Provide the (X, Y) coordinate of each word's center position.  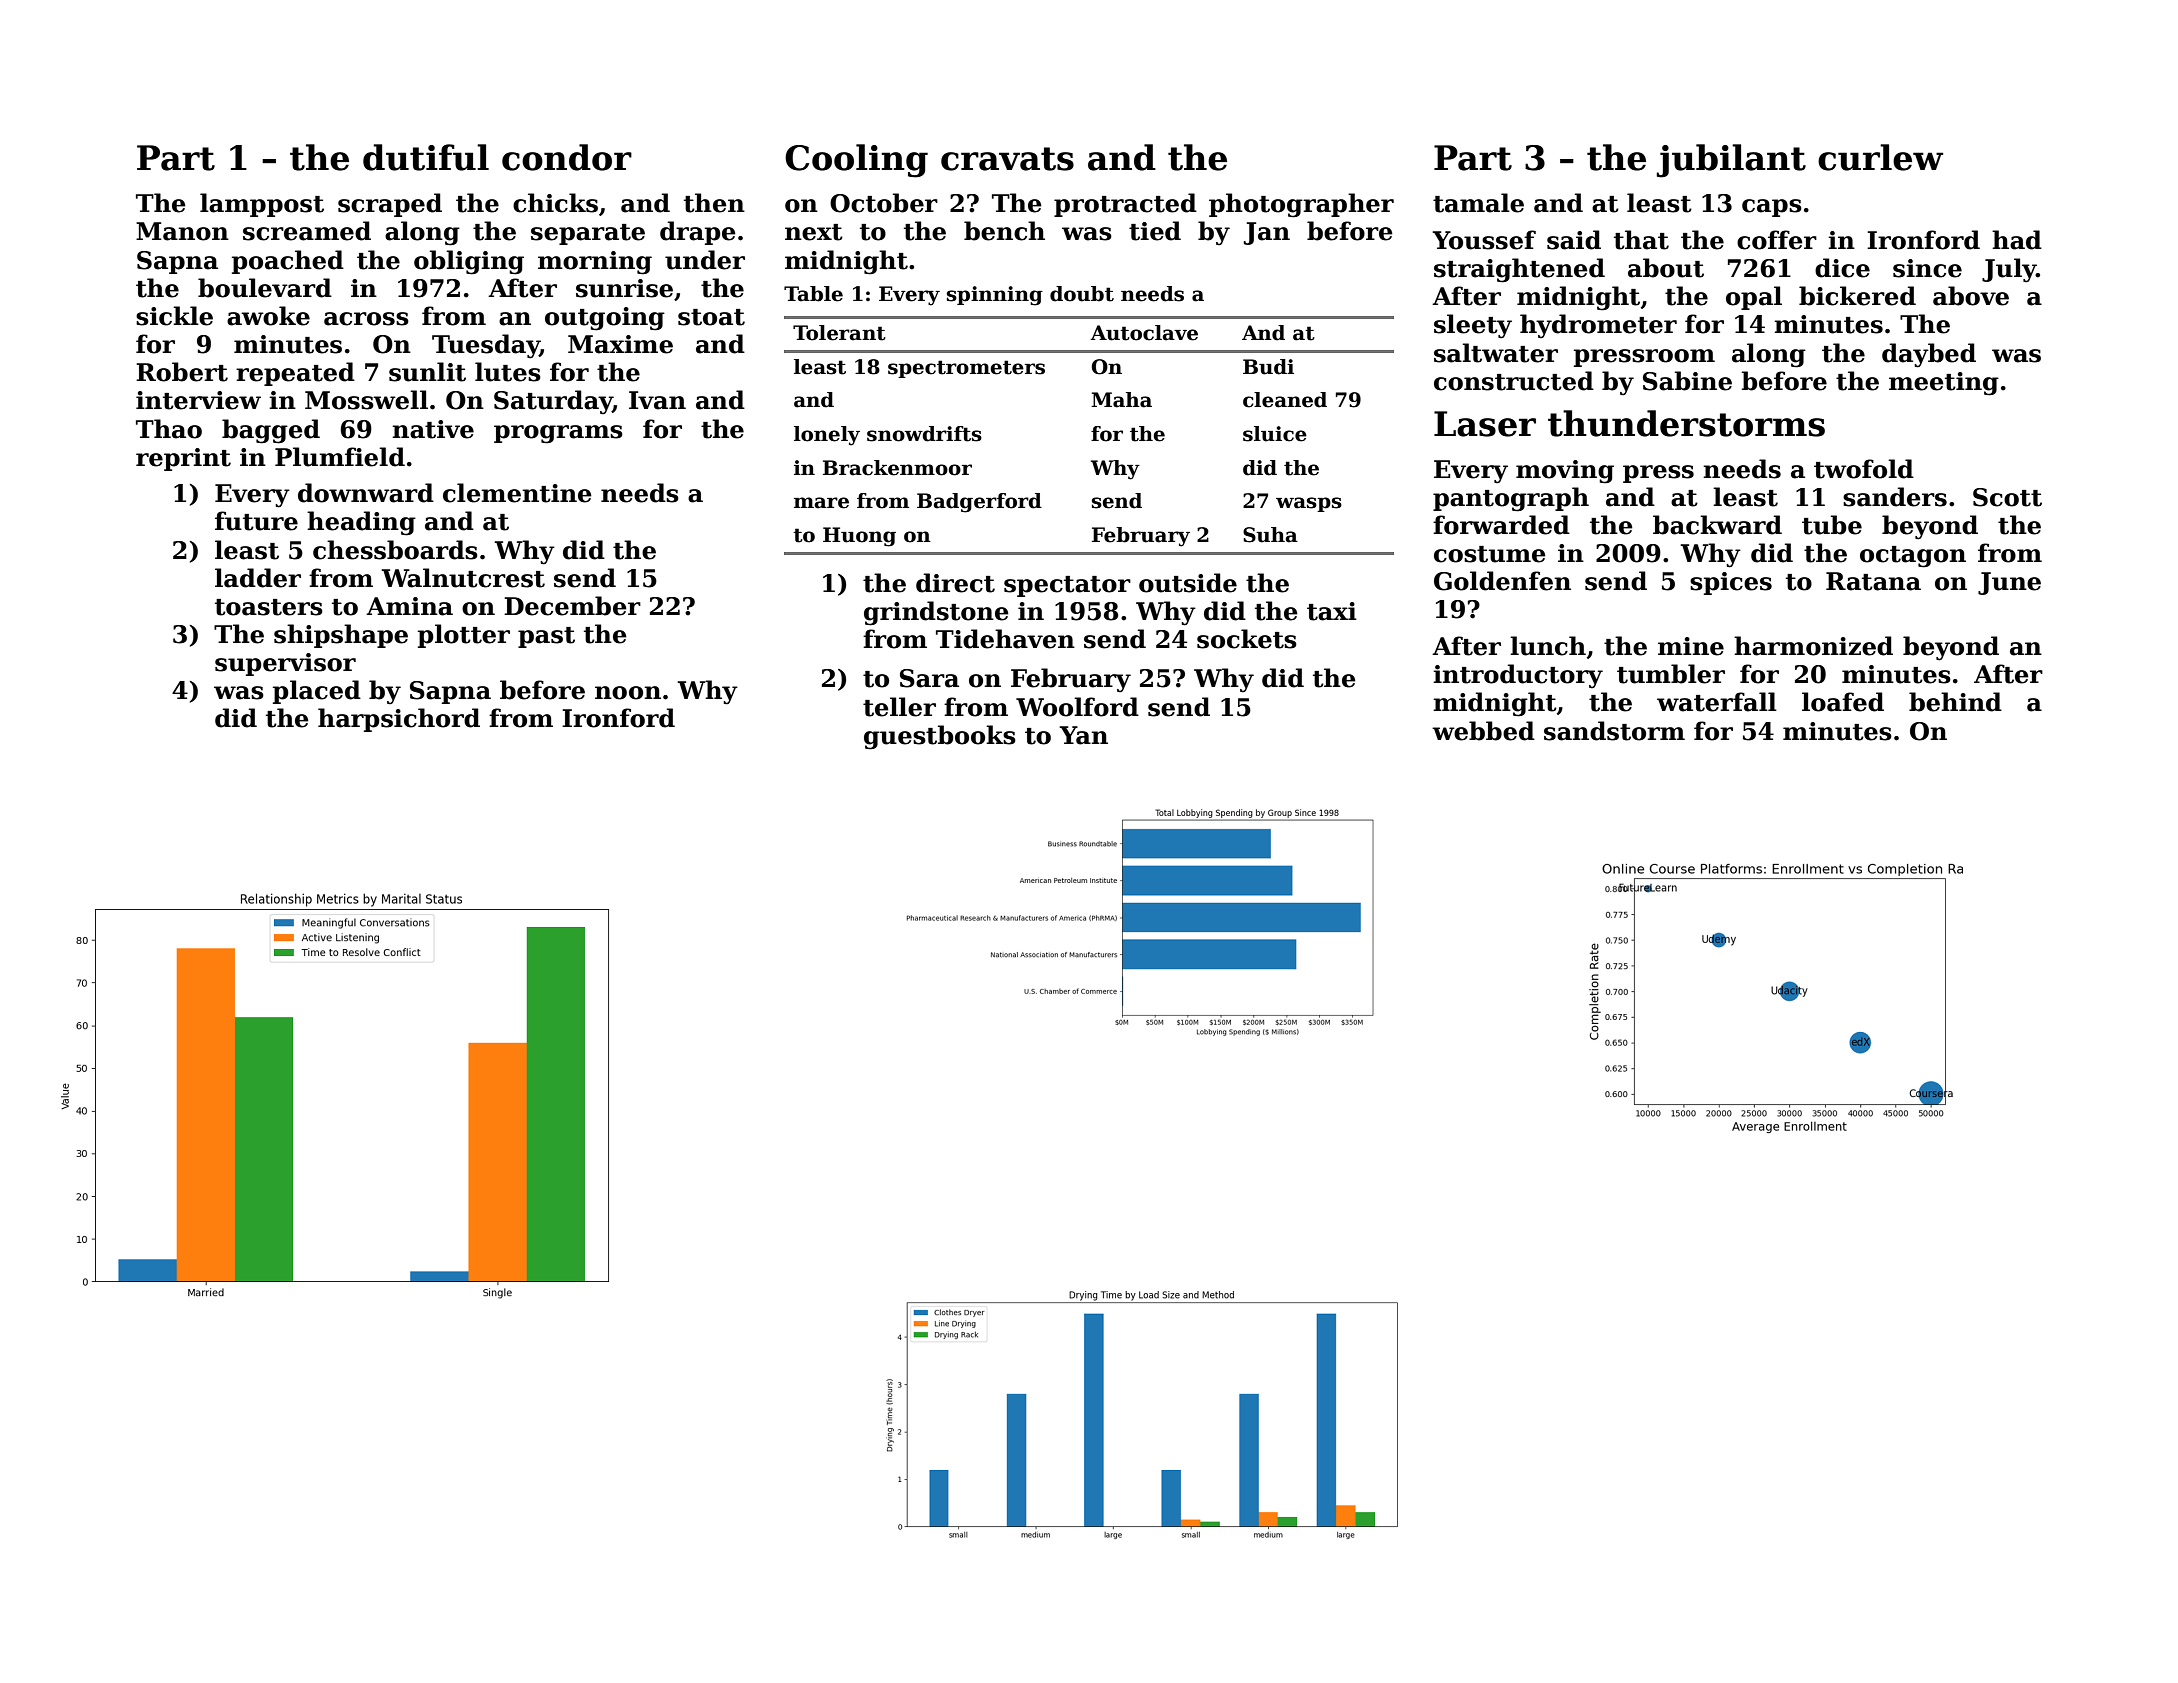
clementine (517, 493)
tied (1155, 231)
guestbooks (940, 737)
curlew (1880, 157)
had (2017, 240)
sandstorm (1614, 731)
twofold (1864, 469)
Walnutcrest (463, 578)
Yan (1083, 735)
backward (1717, 525)
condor (567, 157)
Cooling (856, 161)
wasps (1309, 504)
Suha (1270, 535)
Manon (182, 231)
